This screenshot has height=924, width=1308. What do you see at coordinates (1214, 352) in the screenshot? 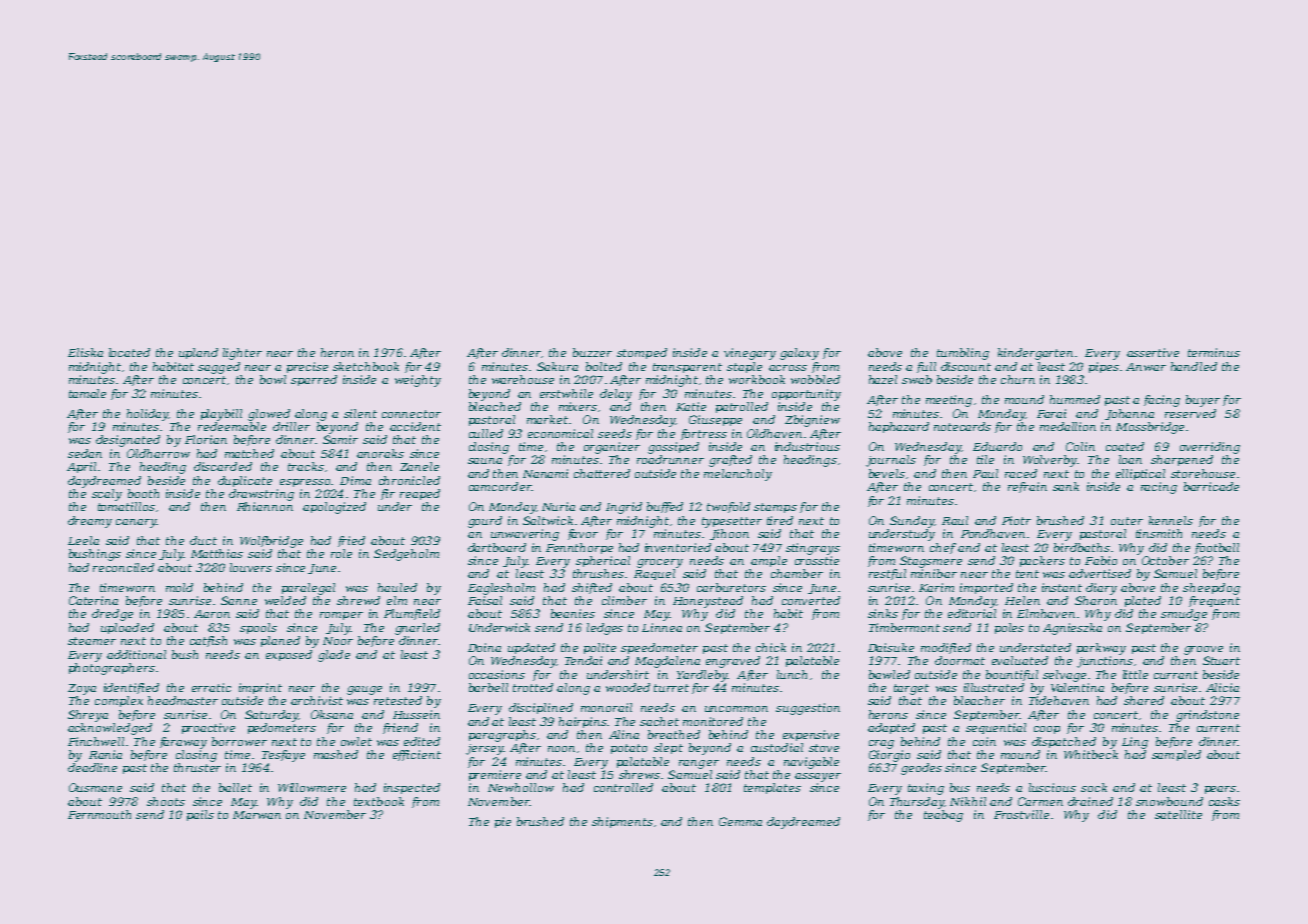
I see `terminus` at bounding box center [1214, 352].
